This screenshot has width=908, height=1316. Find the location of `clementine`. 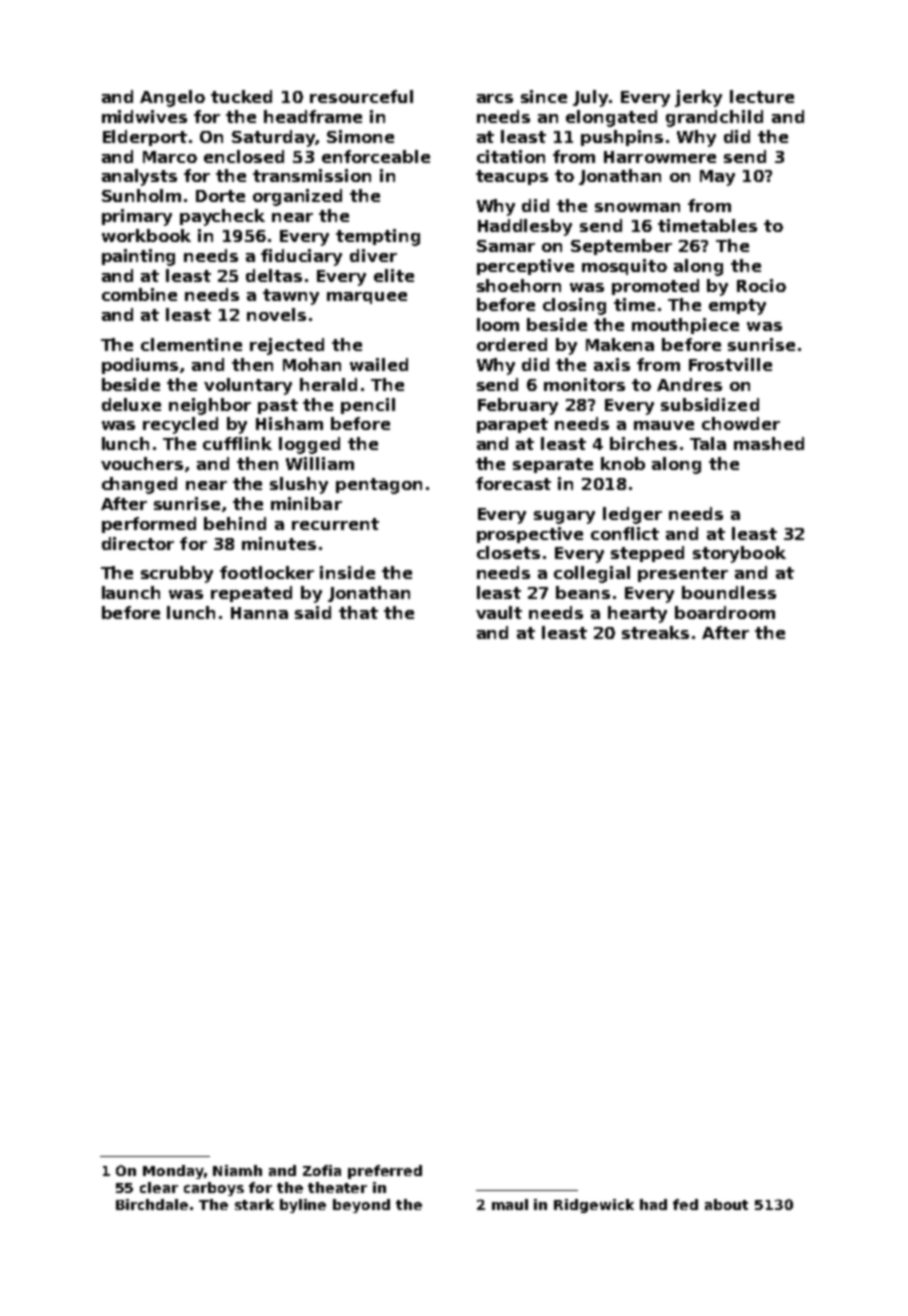

clementine is located at coordinates (191, 344).
